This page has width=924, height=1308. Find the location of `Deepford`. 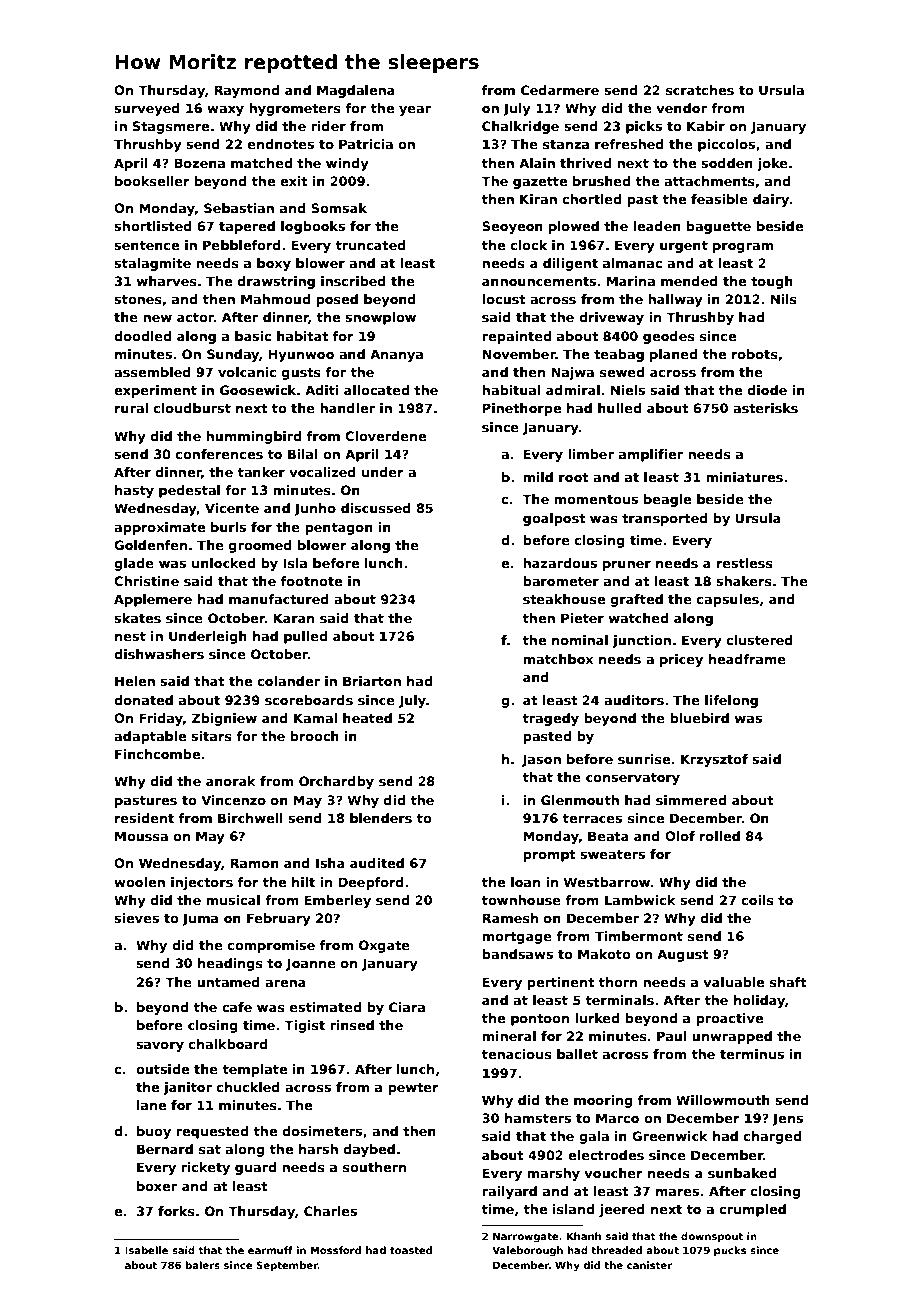

Deepford is located at coordinates (371, 883).
